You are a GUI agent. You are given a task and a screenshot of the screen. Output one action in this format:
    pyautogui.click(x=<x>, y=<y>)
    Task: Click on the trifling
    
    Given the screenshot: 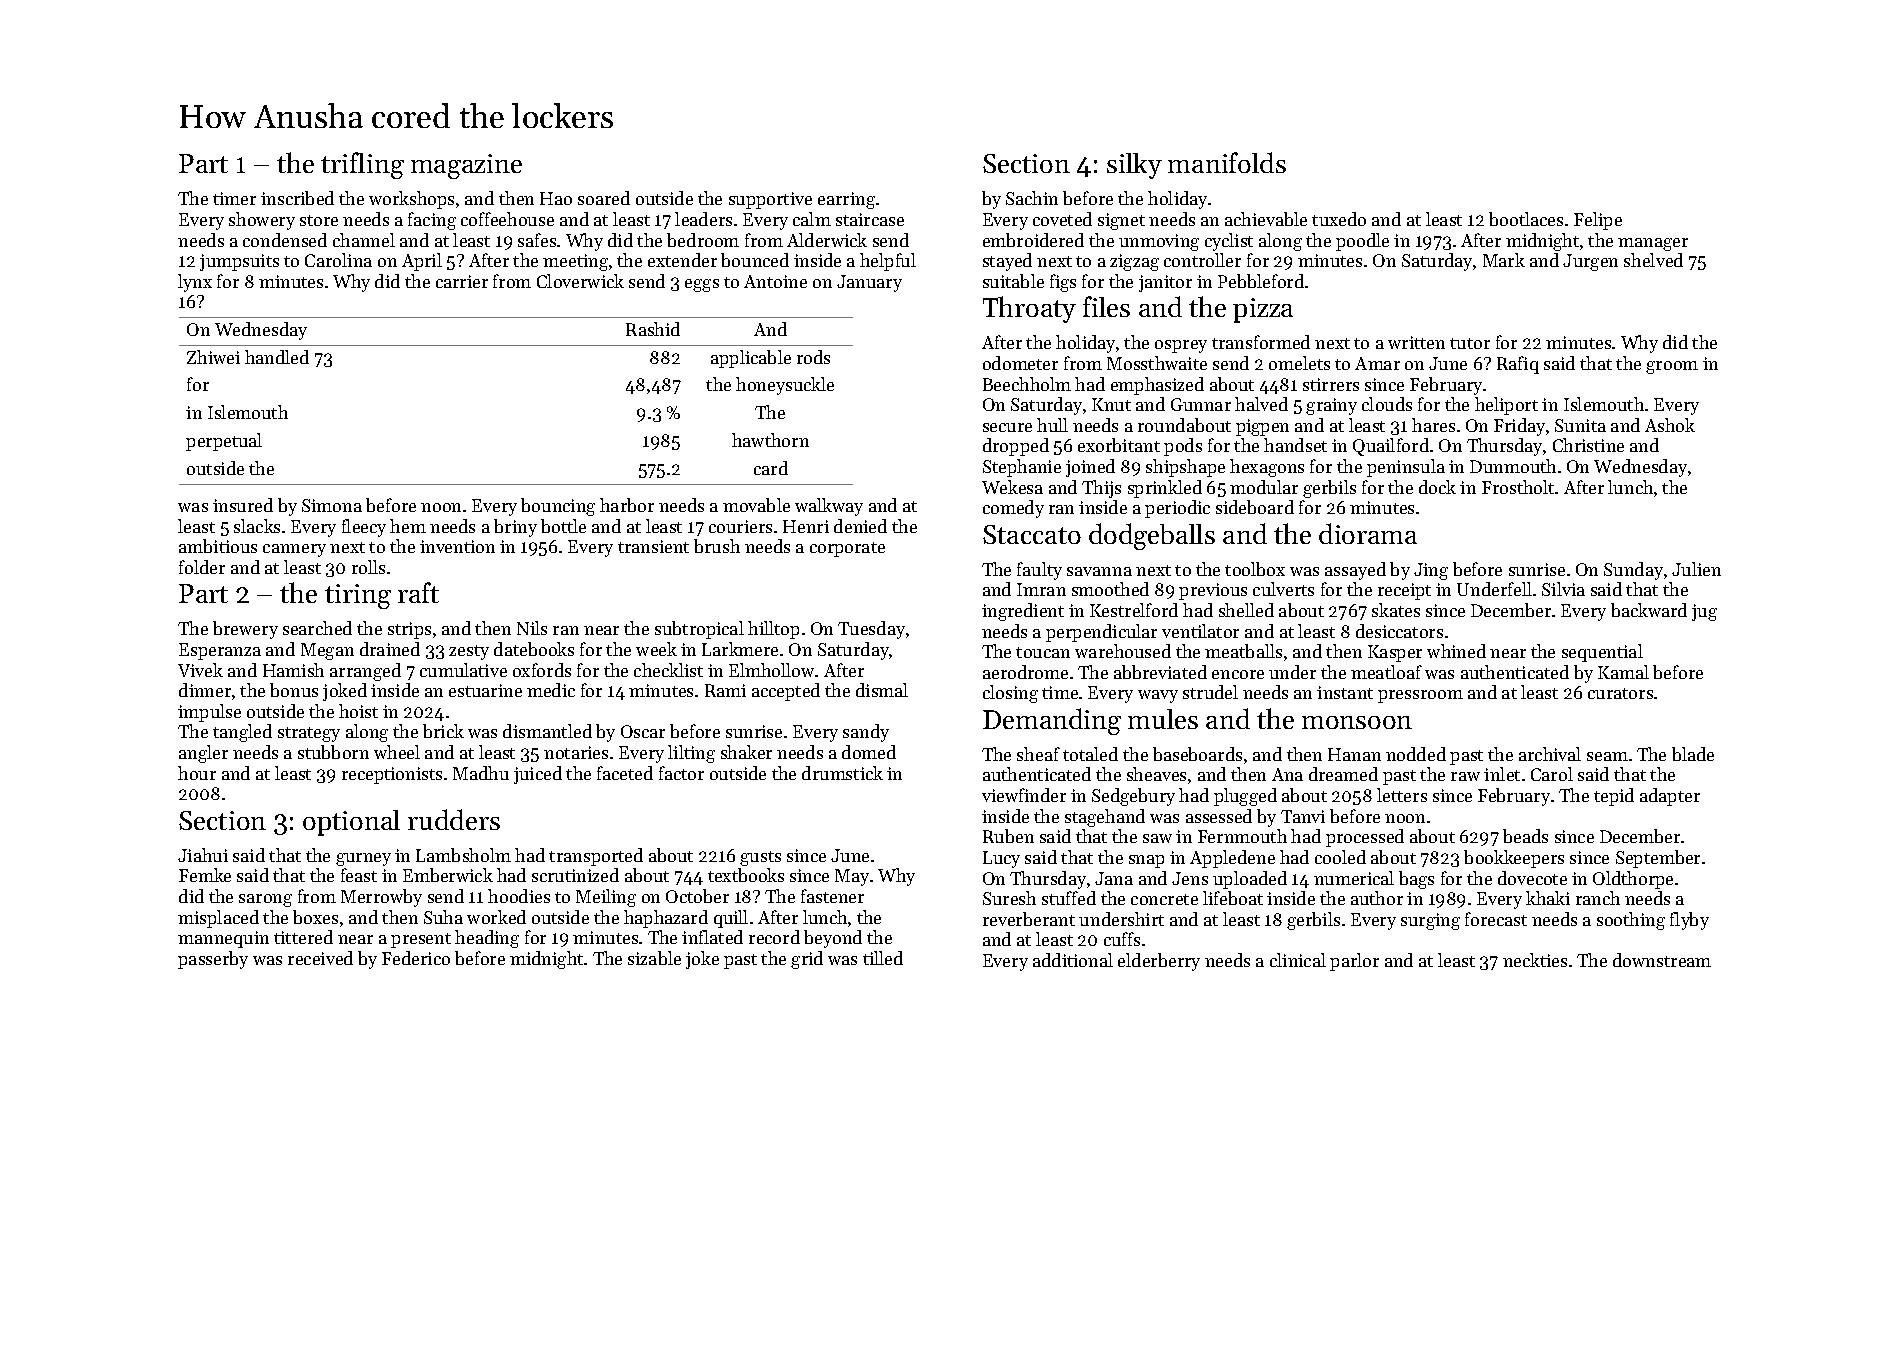 What is the action you would take?
    pyautogui.click(x=362, y=165)
